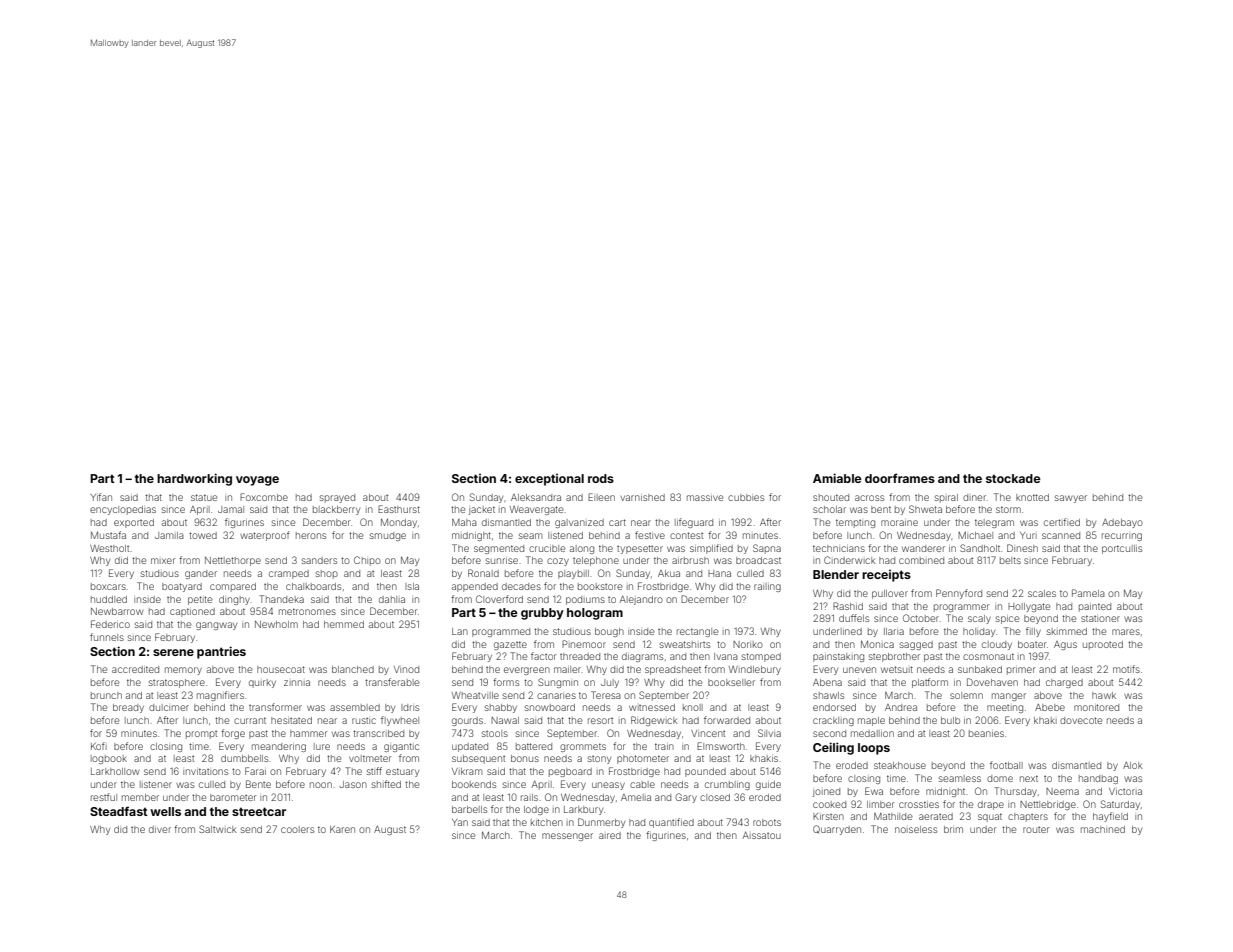  I want to click on funnels, so click(107, 637).
